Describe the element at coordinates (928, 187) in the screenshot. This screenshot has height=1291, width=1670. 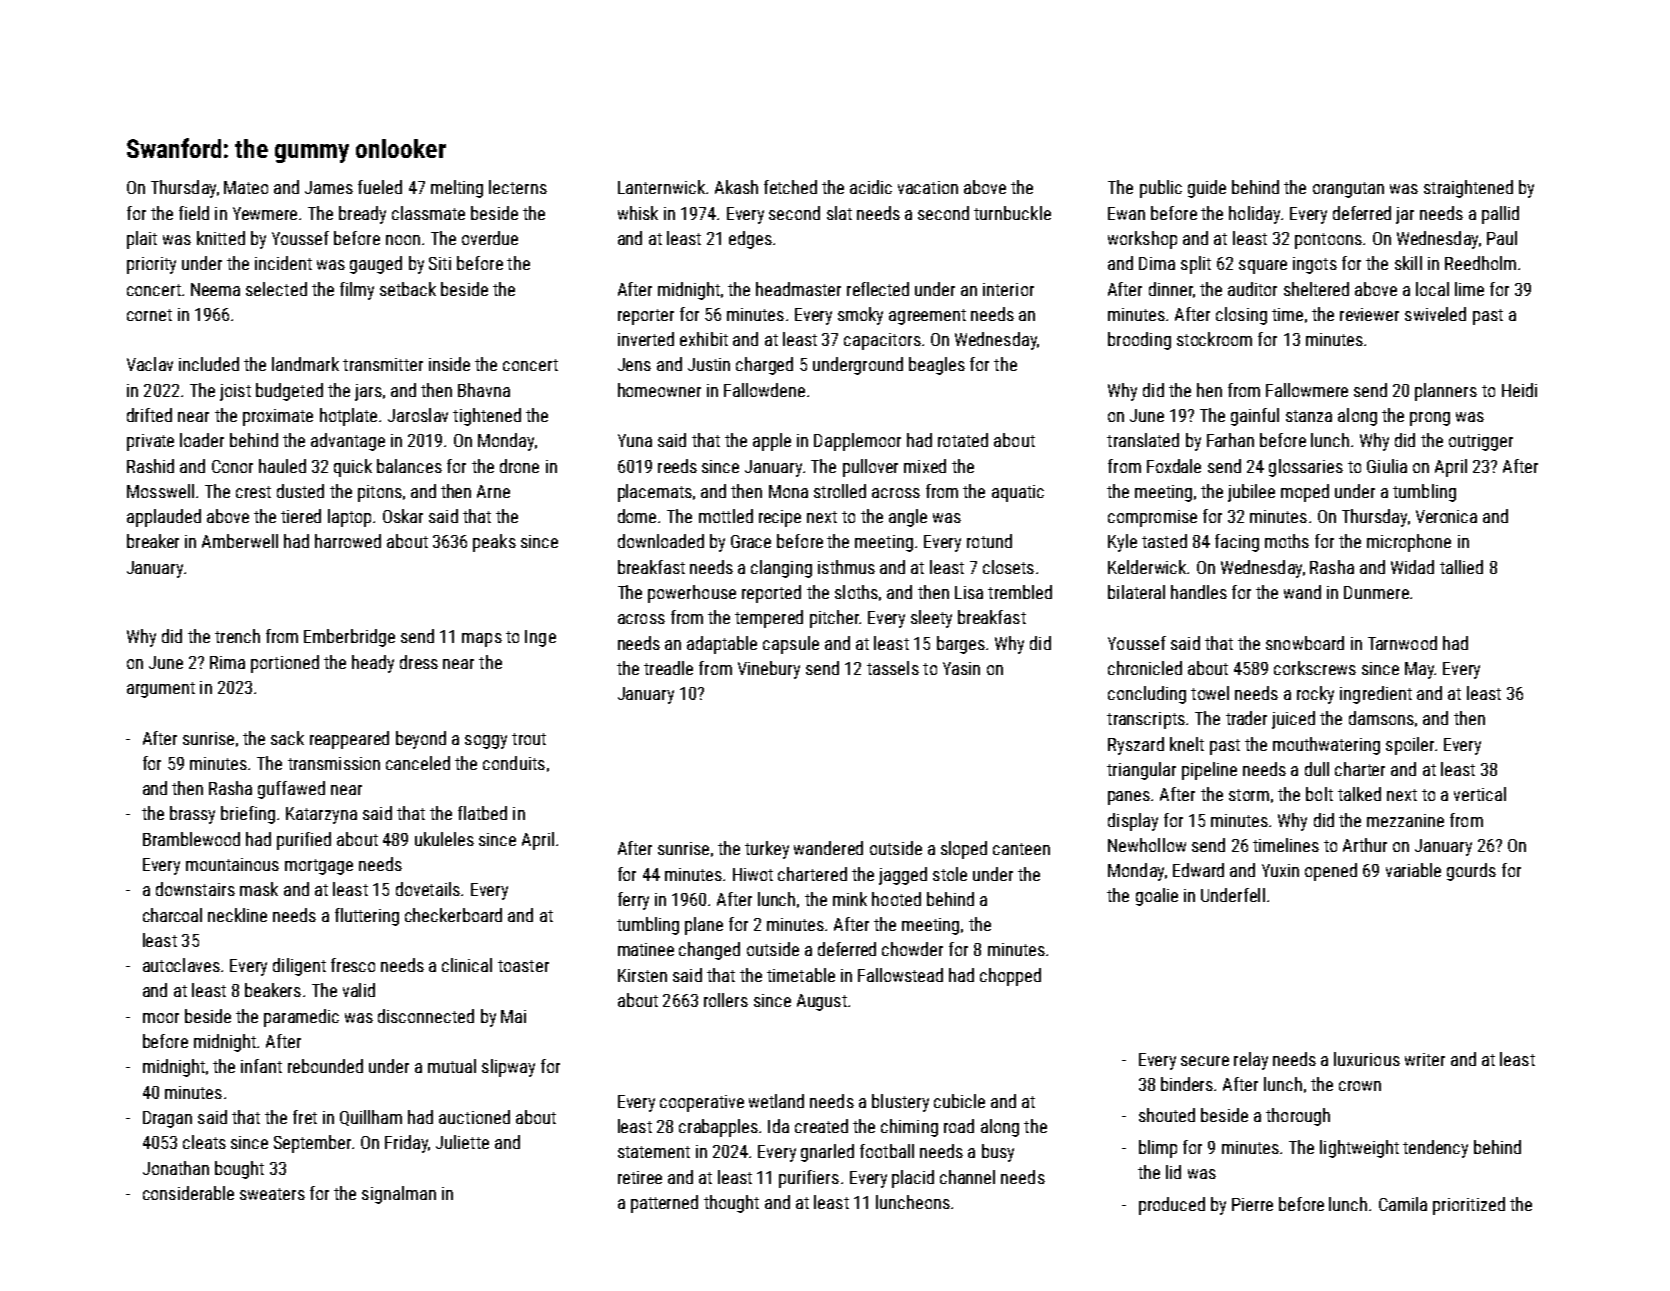
I see `vacation` at that location.
